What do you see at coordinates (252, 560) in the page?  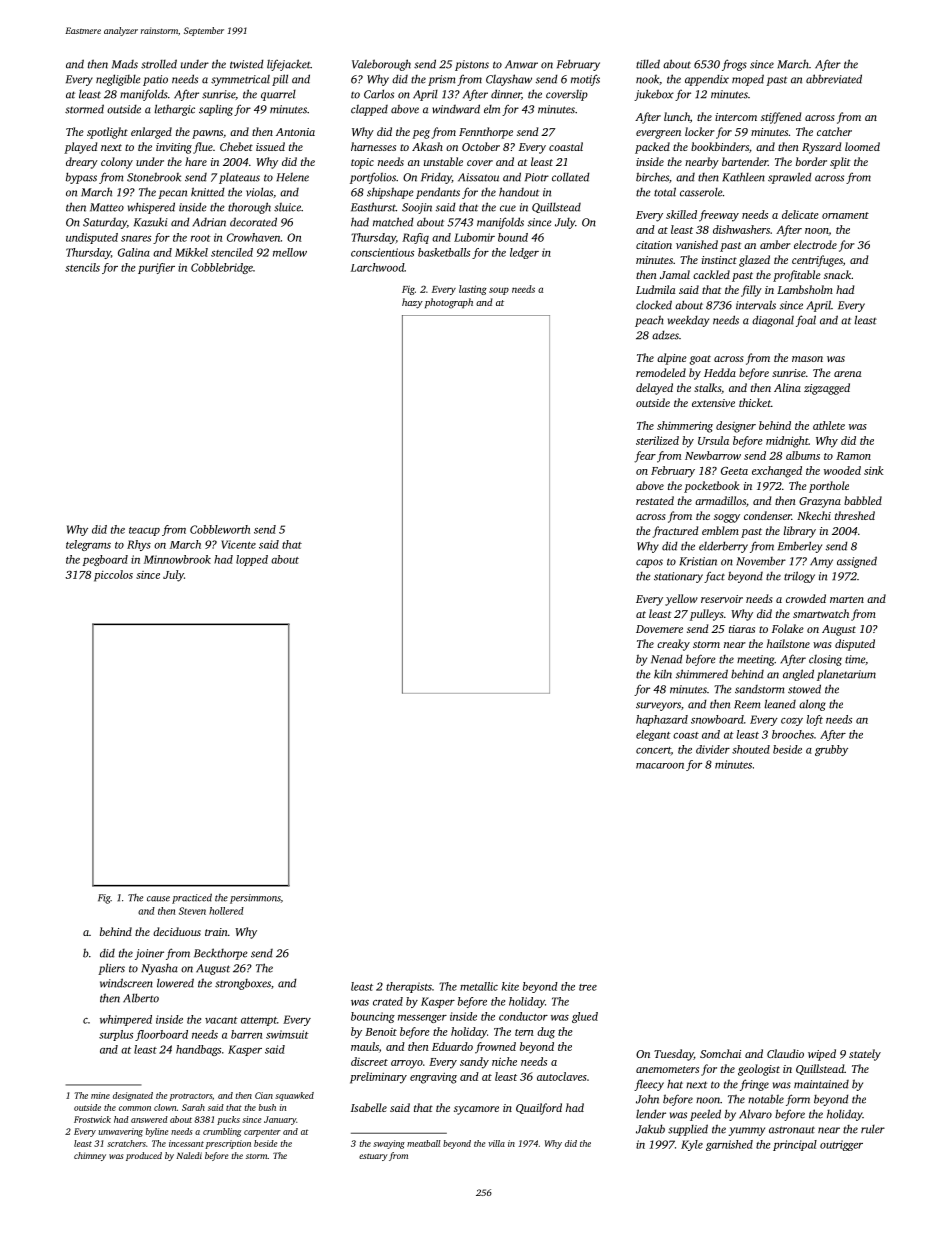 I see `lopped` at bounding box center [252, 560].
